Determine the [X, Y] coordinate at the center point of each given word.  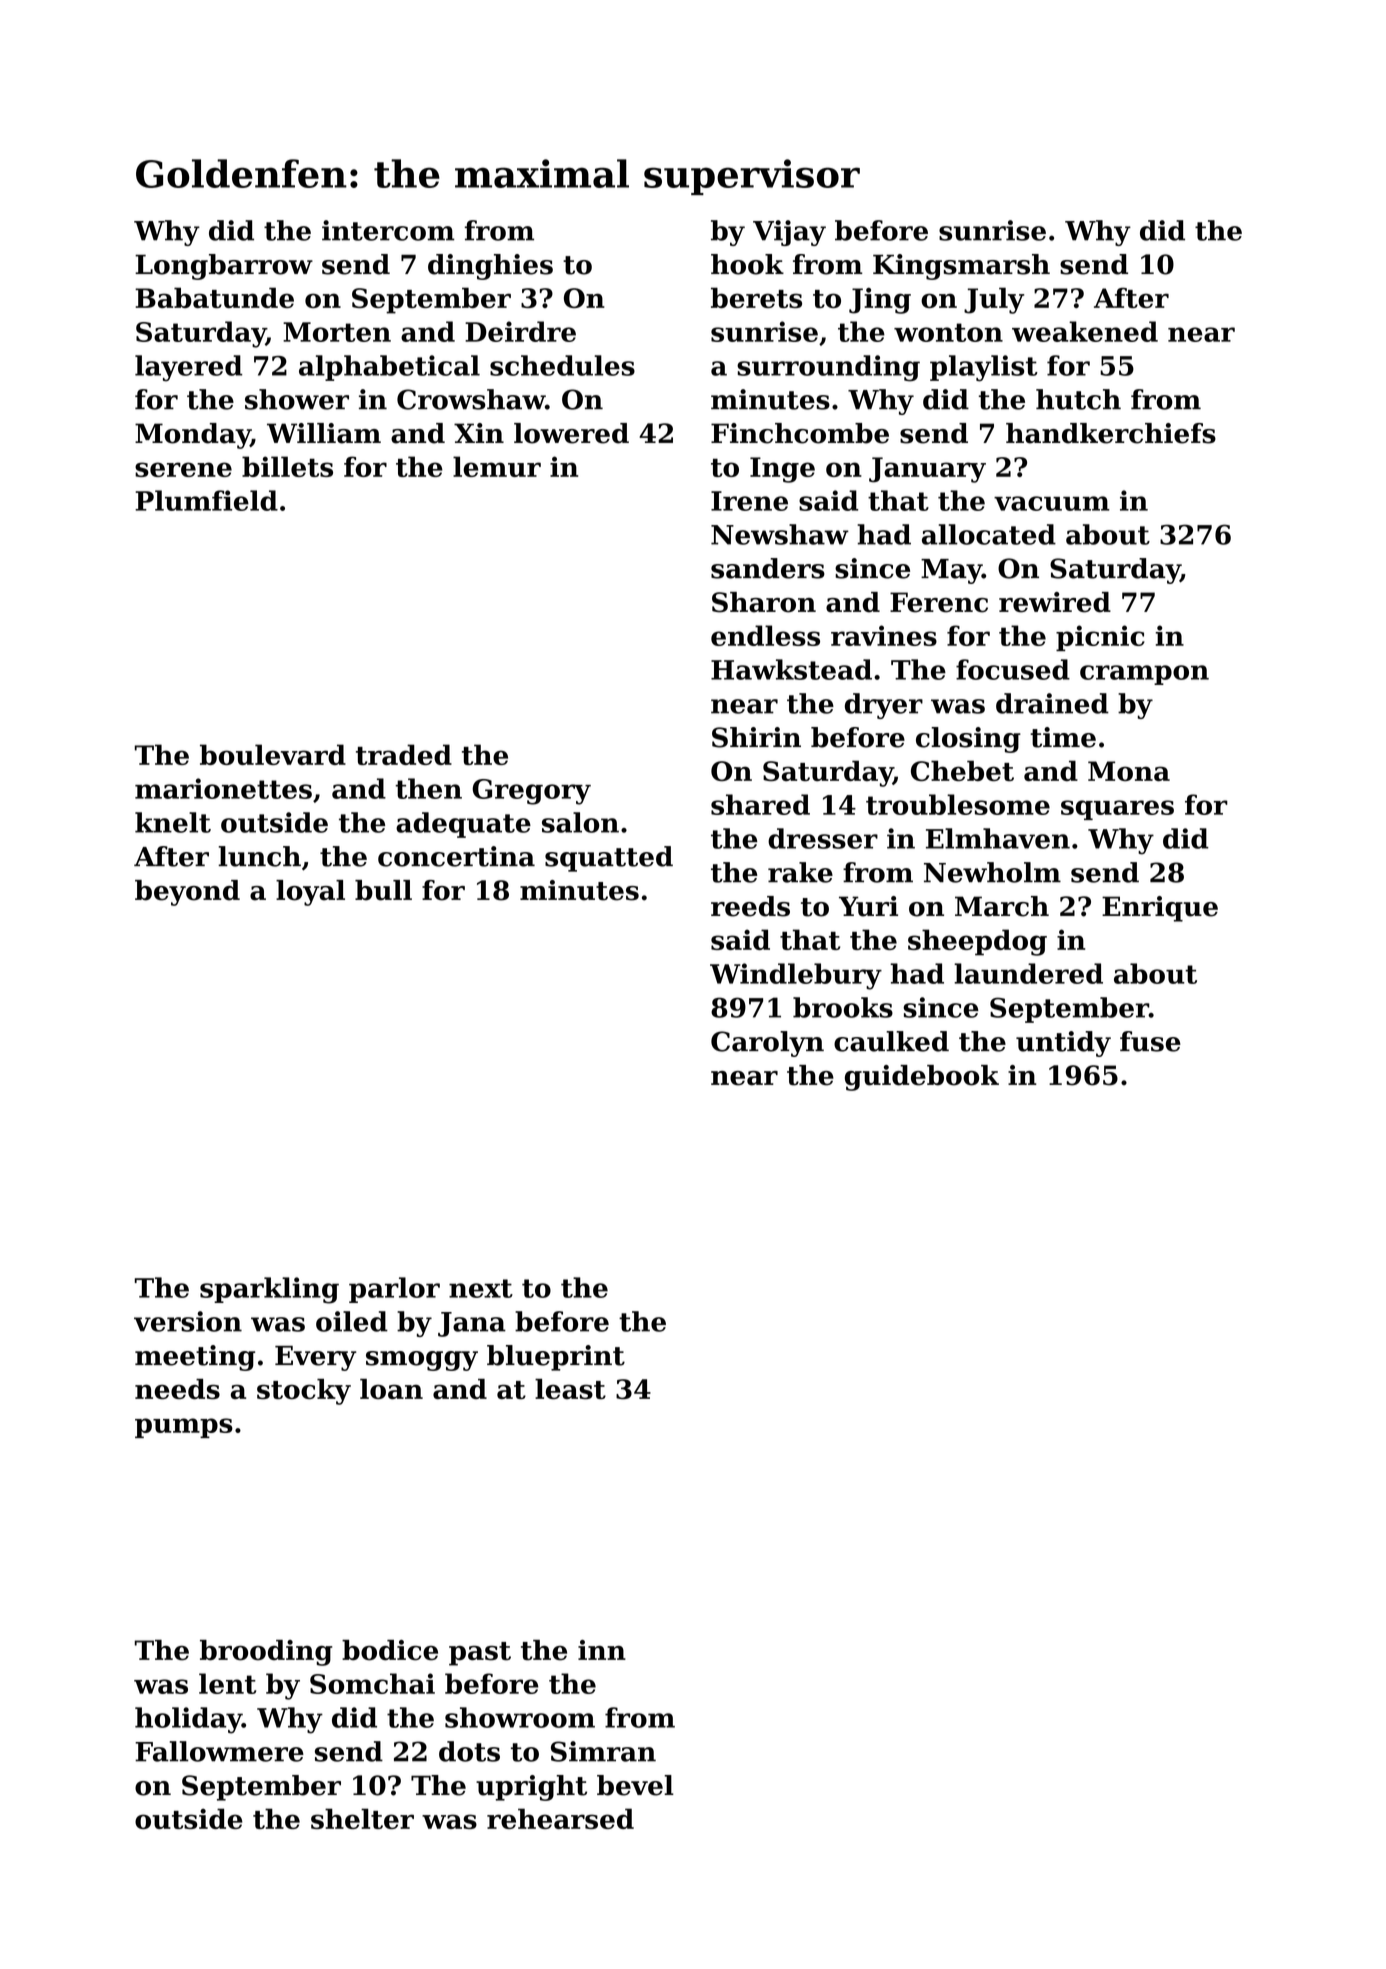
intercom [388, 230]
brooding [266, 1653]
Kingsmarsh [961, 267]
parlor [394, 1290]
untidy [1063, 1044]
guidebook [922, 1078]
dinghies [490, 267]
